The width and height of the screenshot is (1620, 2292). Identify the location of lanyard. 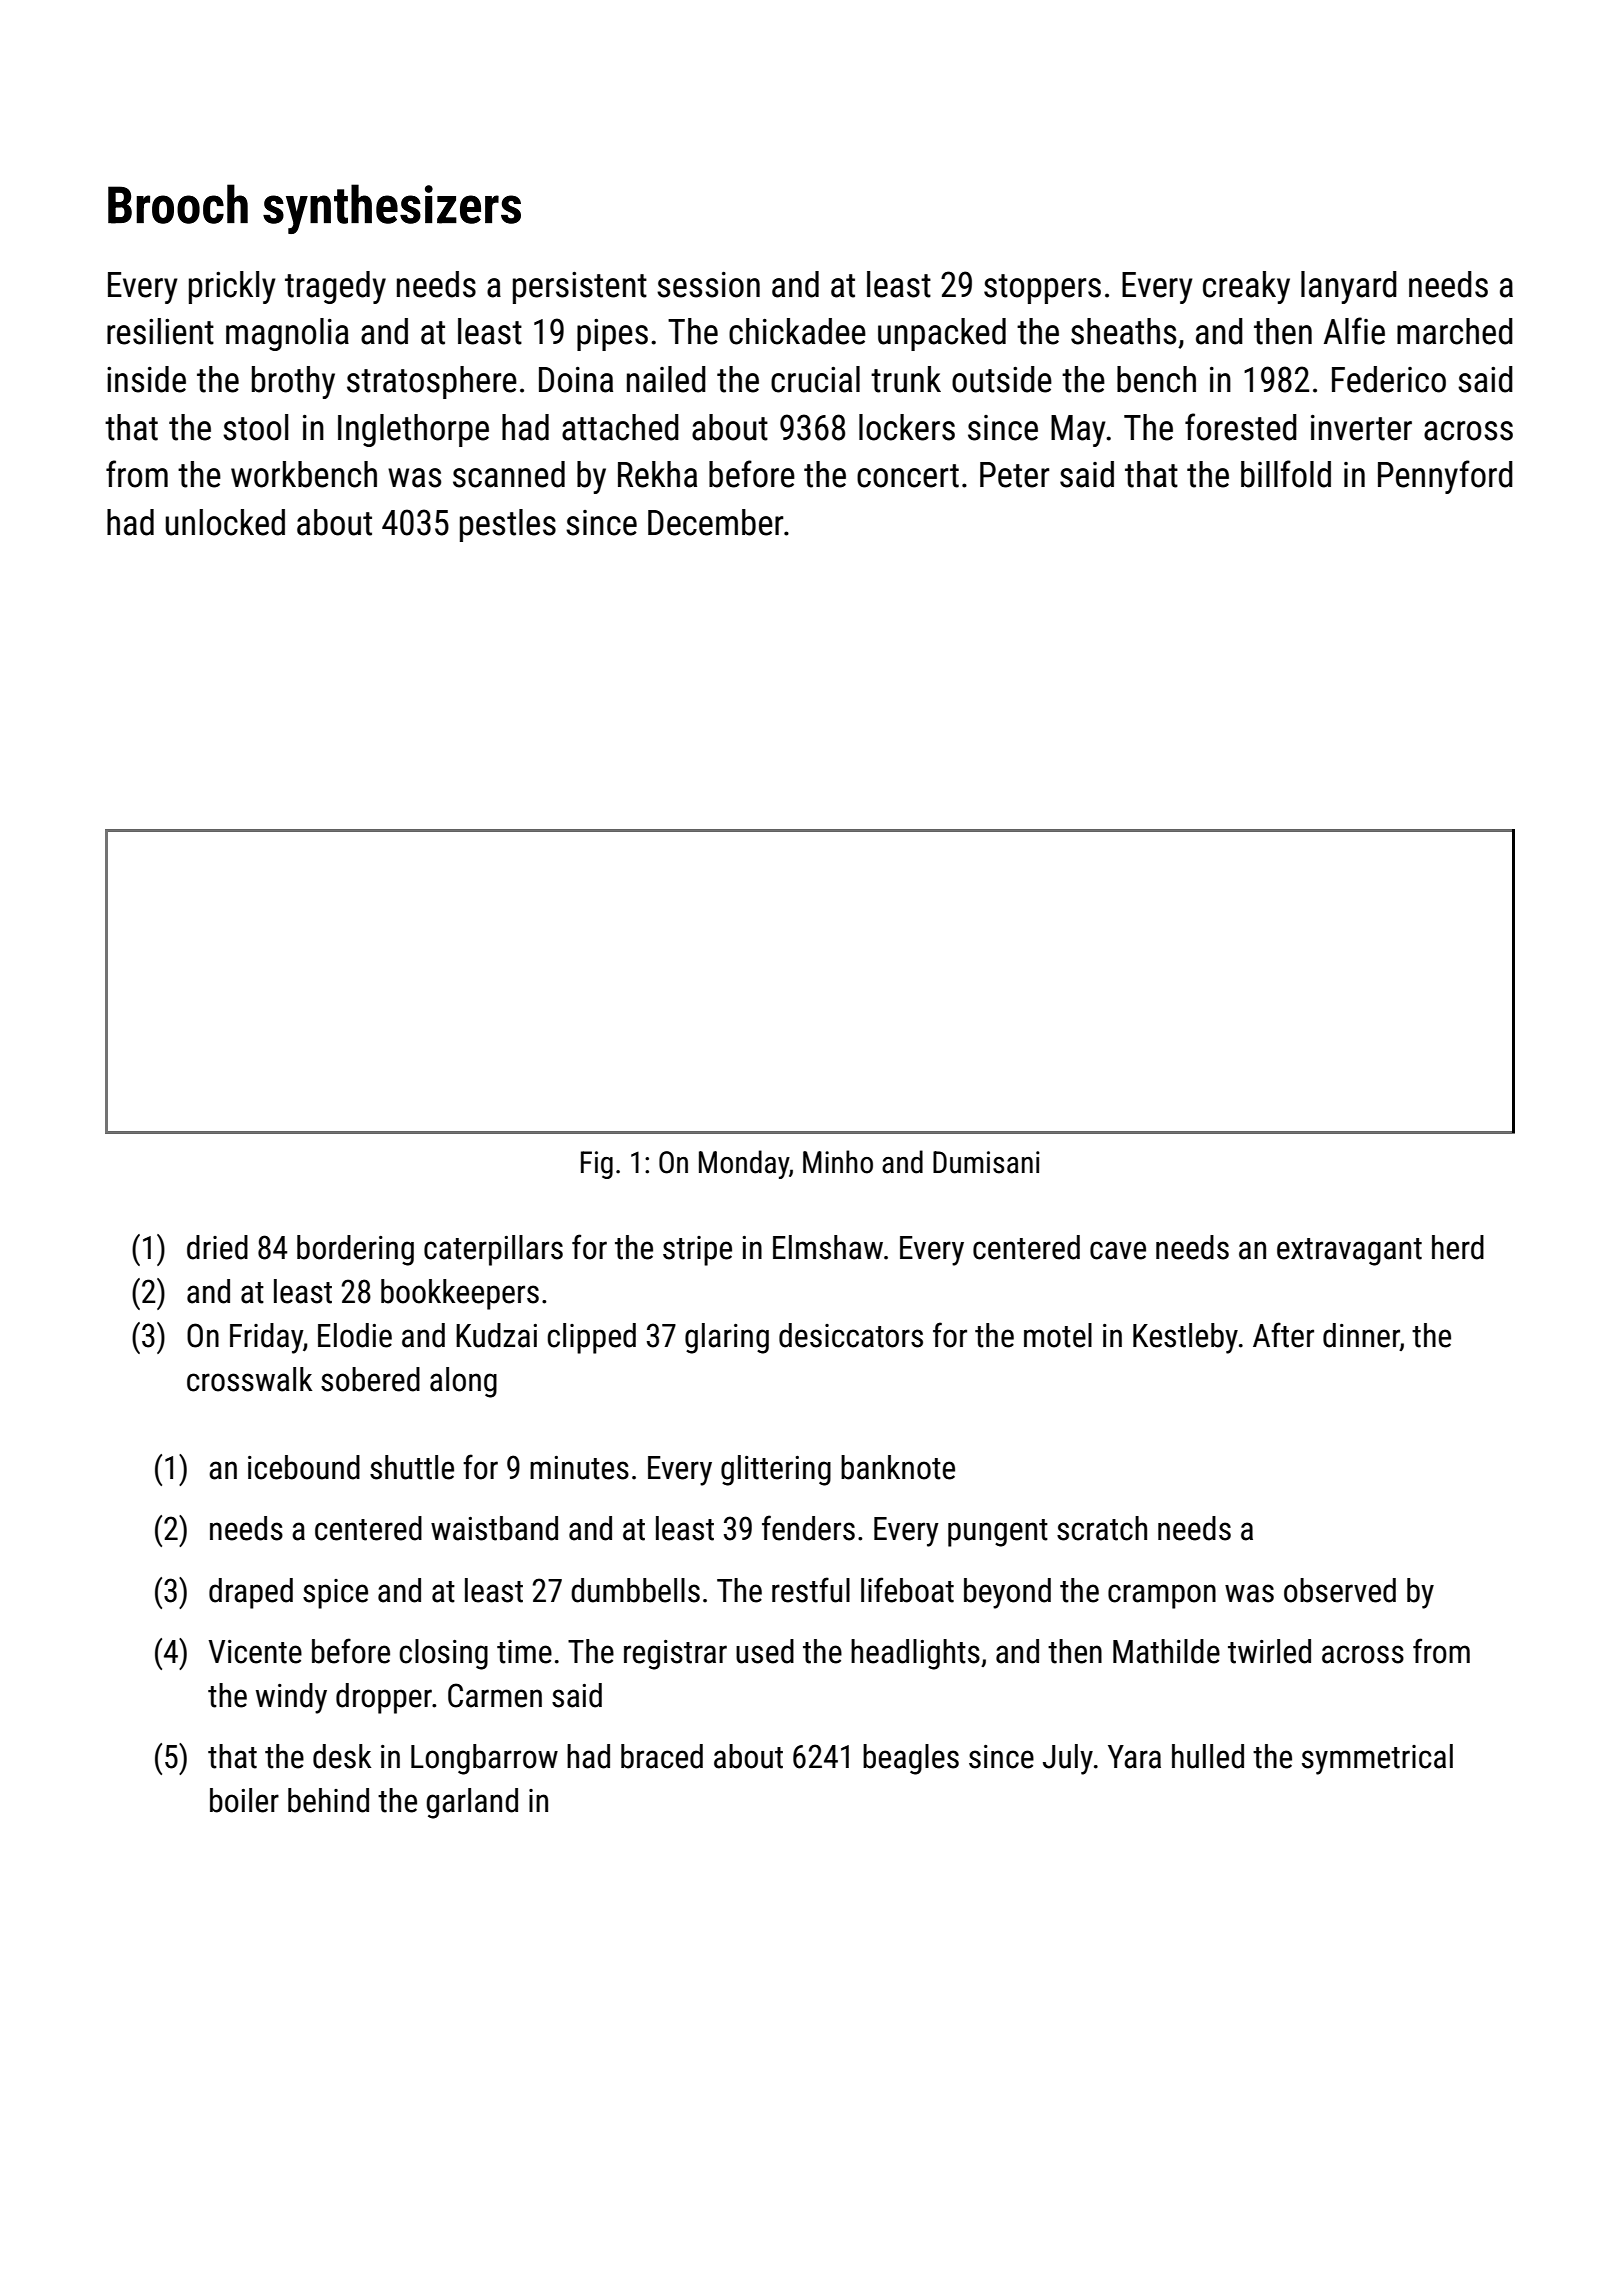
(1349, 287).
